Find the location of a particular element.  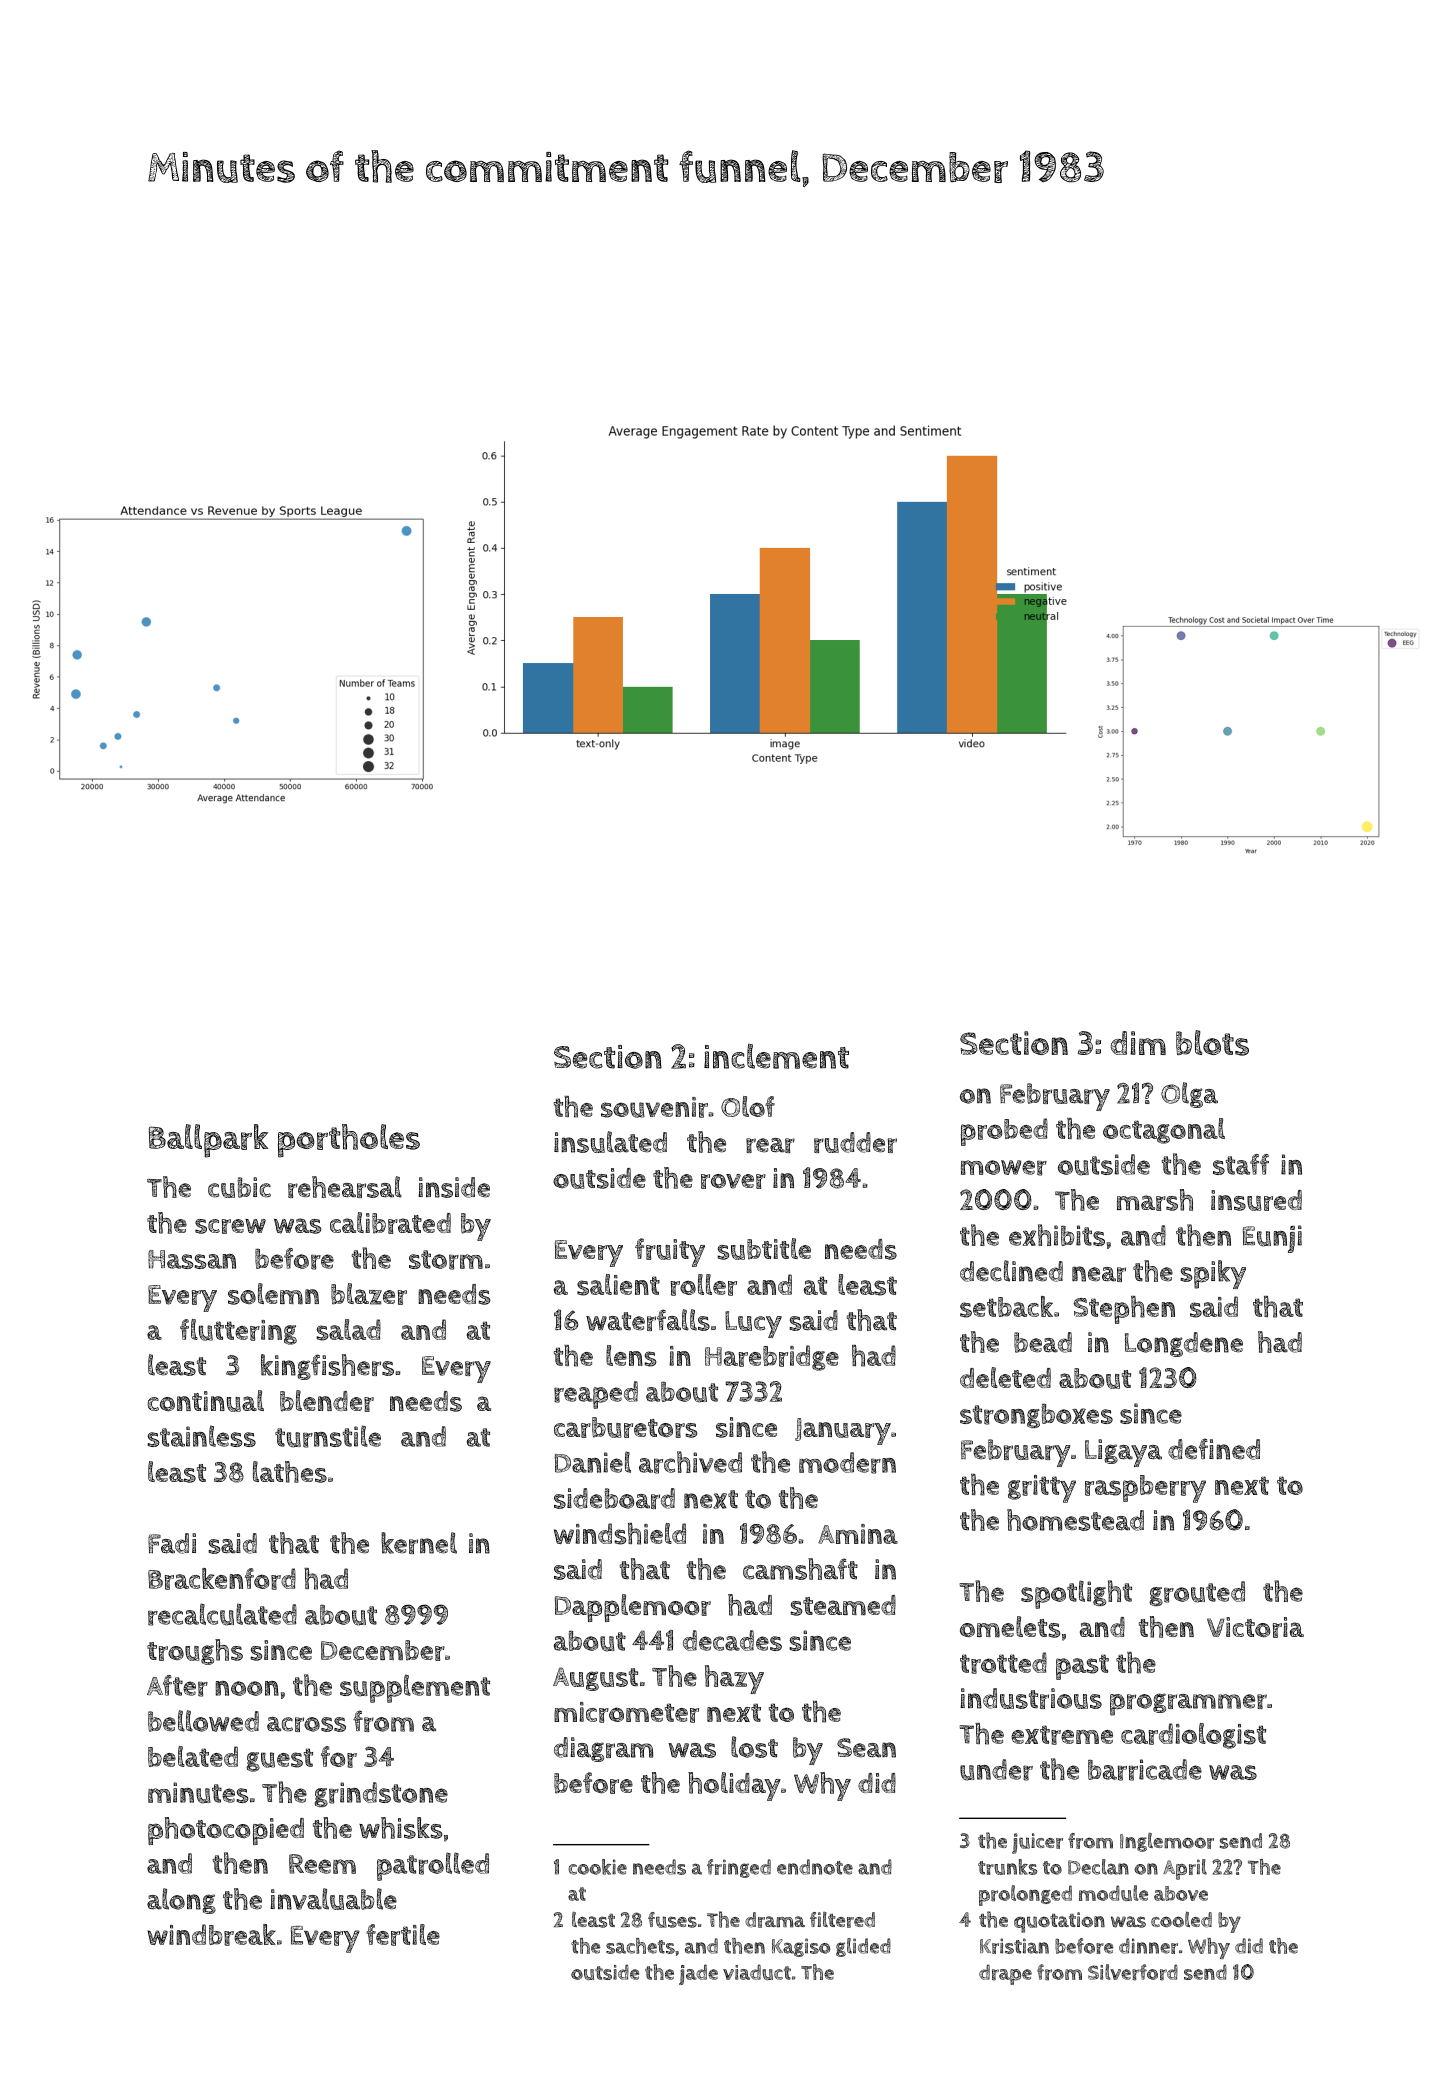

blots is located at coordinates (1212, 1043).
